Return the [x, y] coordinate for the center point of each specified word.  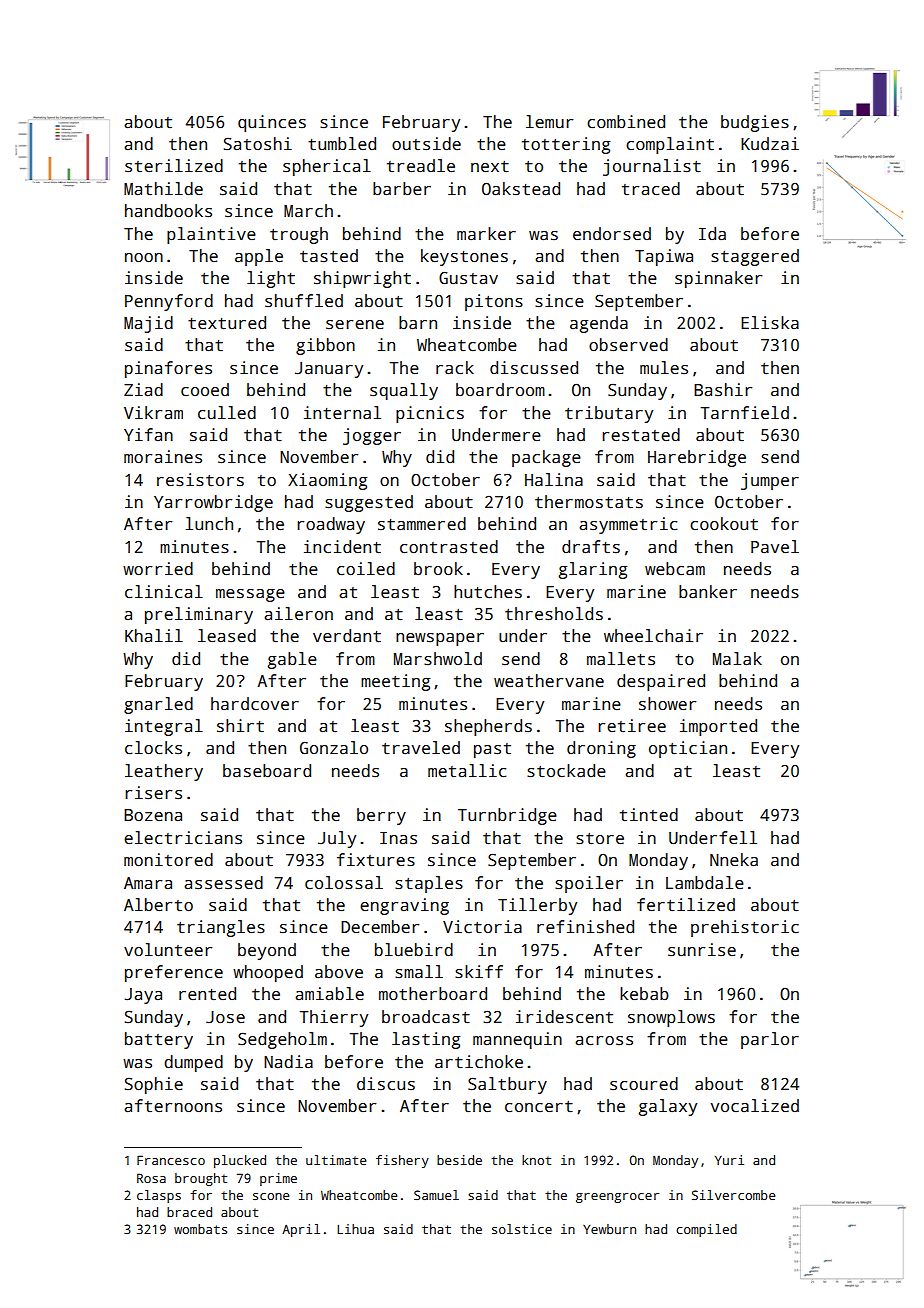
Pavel [775, 547]
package [546, 458]
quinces [272, 123]
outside [426, 144]
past [492, 750]
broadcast [426, 1017]
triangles [221, 928]
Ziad [143, 390]
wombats [200, 1229]
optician [688, 749]
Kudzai [770, 144]
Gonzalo [334, 748]
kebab [644, 994]
